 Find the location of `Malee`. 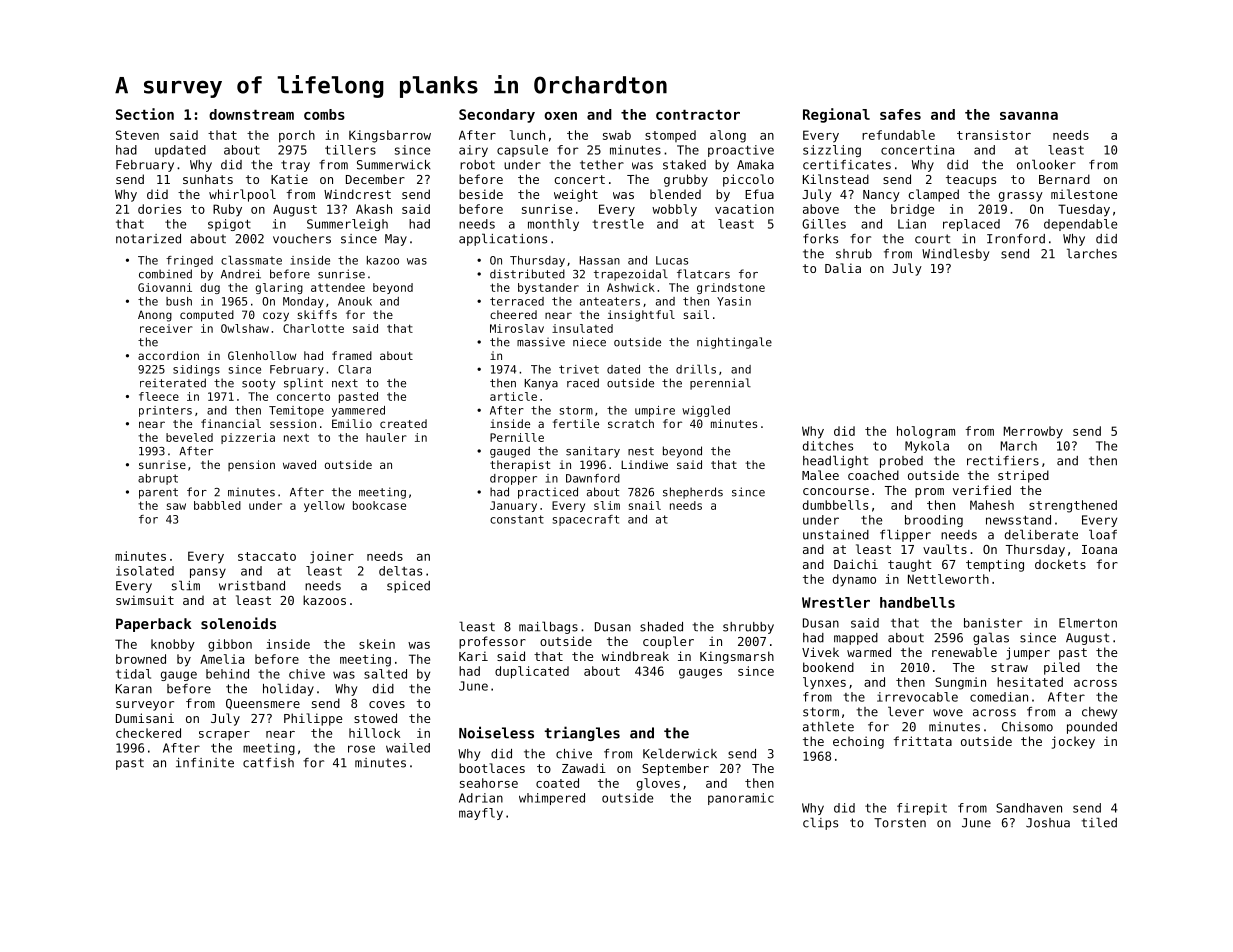

Malee is located at coordinates (820, 475).
